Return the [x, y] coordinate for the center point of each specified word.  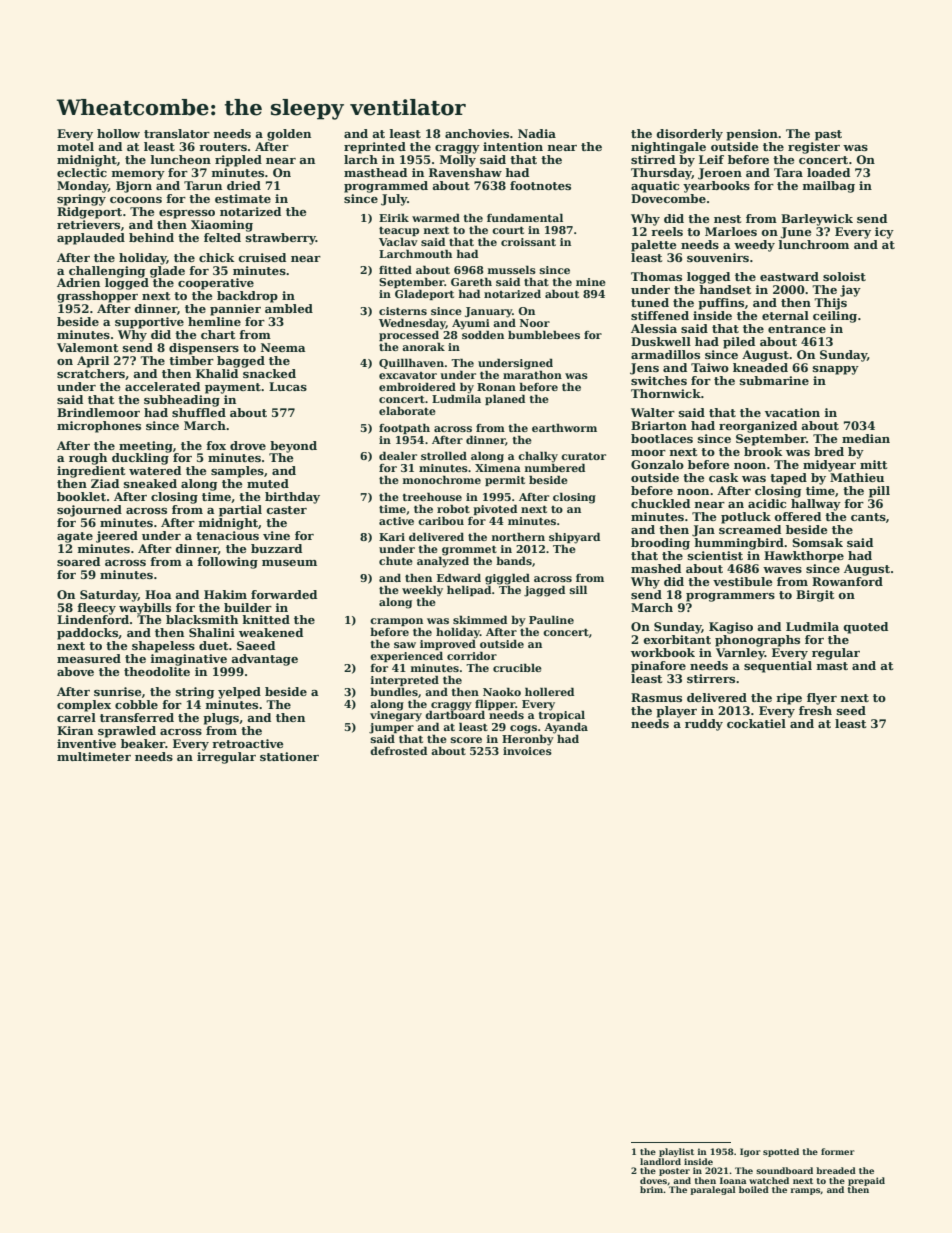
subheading [182, 401]
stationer [289, 756]
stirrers [711, 678]
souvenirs [718, 257]
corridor [472, 655]
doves [653, 1180]
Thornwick [666, 393]
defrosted [398, 750]
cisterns [403, 311]
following [227, 563]
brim [652, 1189]
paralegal [713, 1190]
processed [409, 335]
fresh [815, 710]
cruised [262, 257]
